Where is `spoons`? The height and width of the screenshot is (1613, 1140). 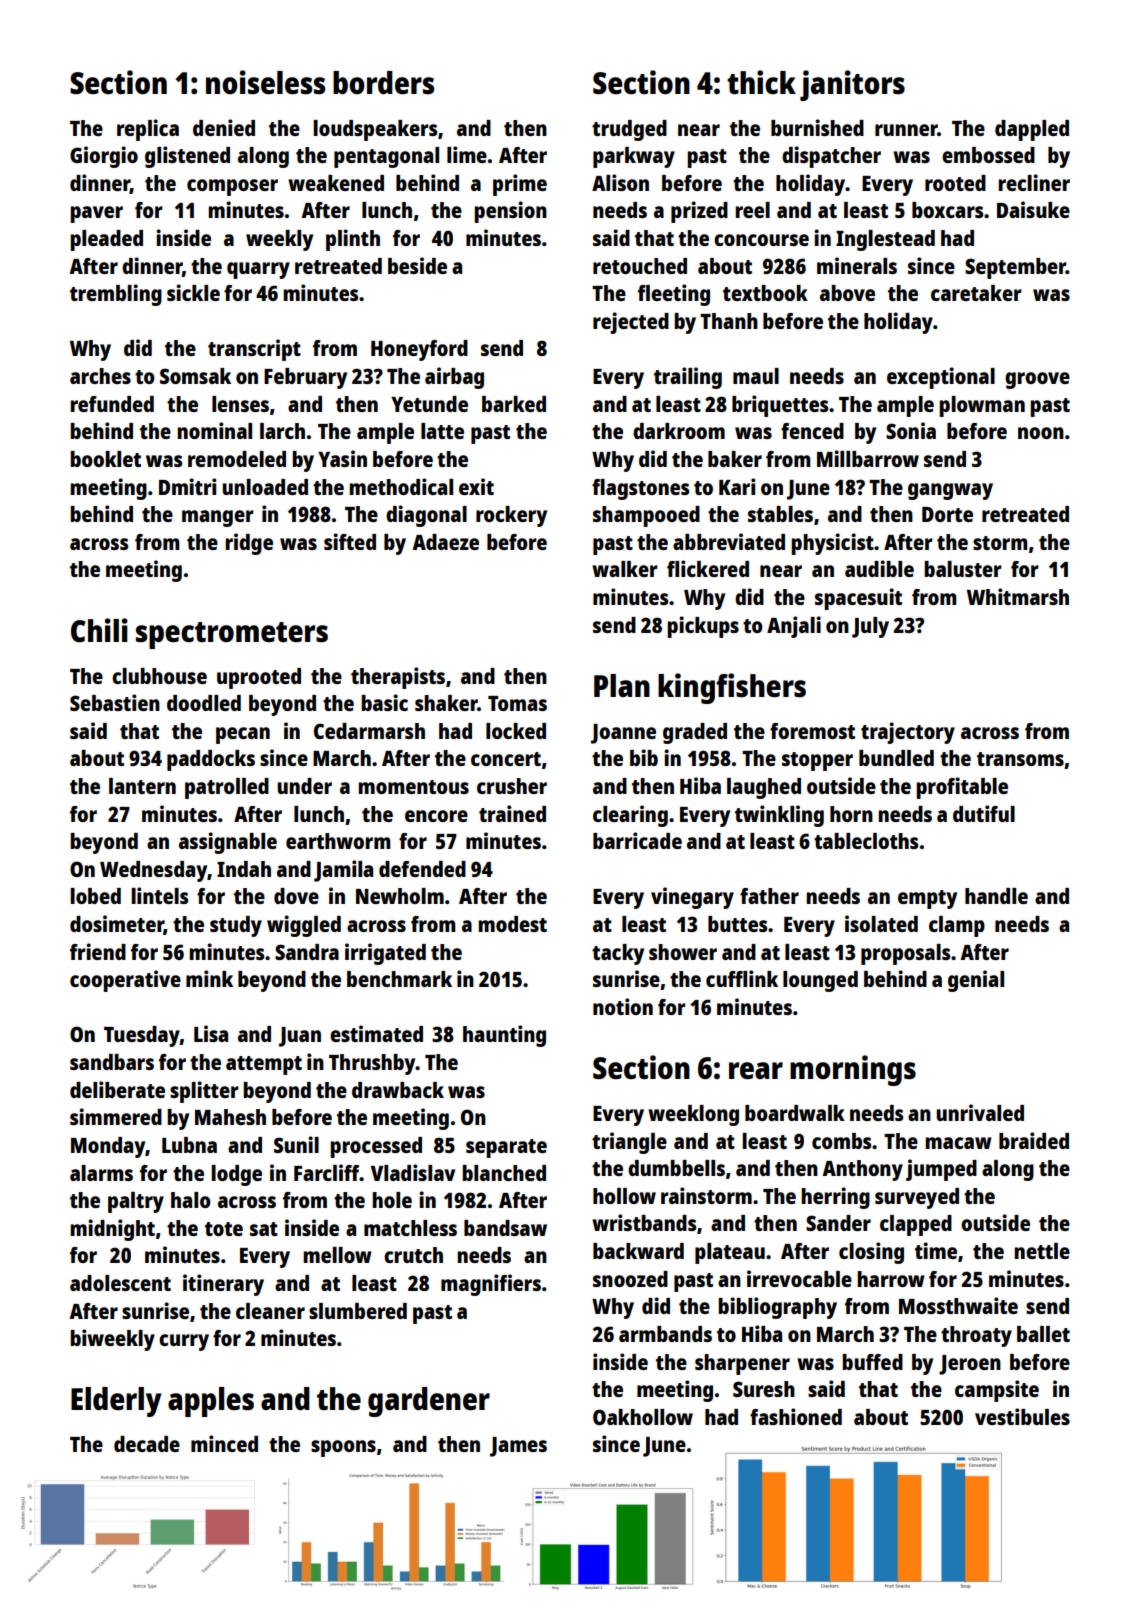 spoons is located at coordinates (343, 1448).
